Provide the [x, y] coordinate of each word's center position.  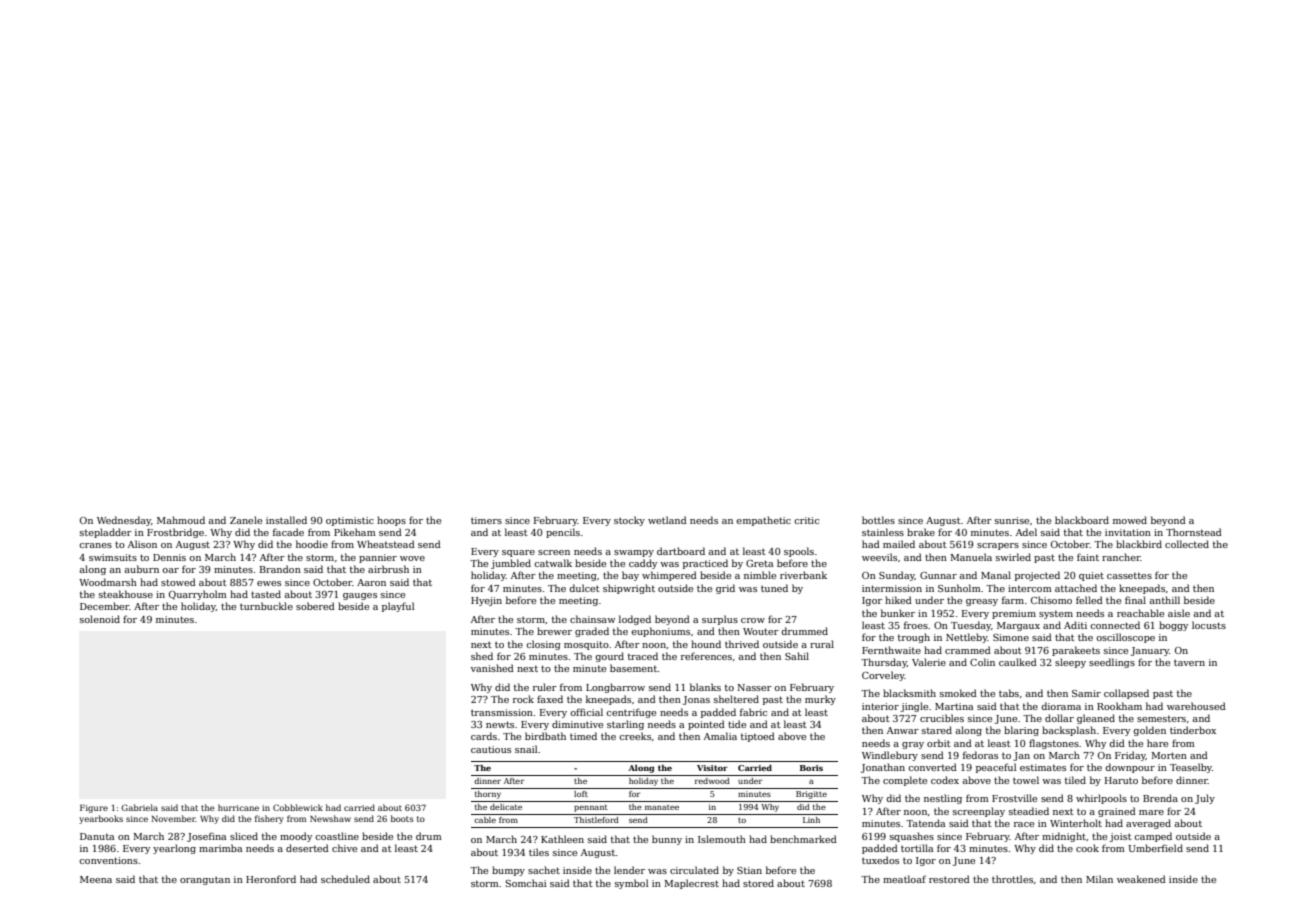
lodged [635, 620]
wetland [667, 520]
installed [286, 520]
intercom [1030, 588]
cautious [491, 749]
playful [398, 607]
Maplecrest [692, 884]
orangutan [205, 880]
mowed [1130, 520]
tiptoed [758, 737]
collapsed [1126, 694]
